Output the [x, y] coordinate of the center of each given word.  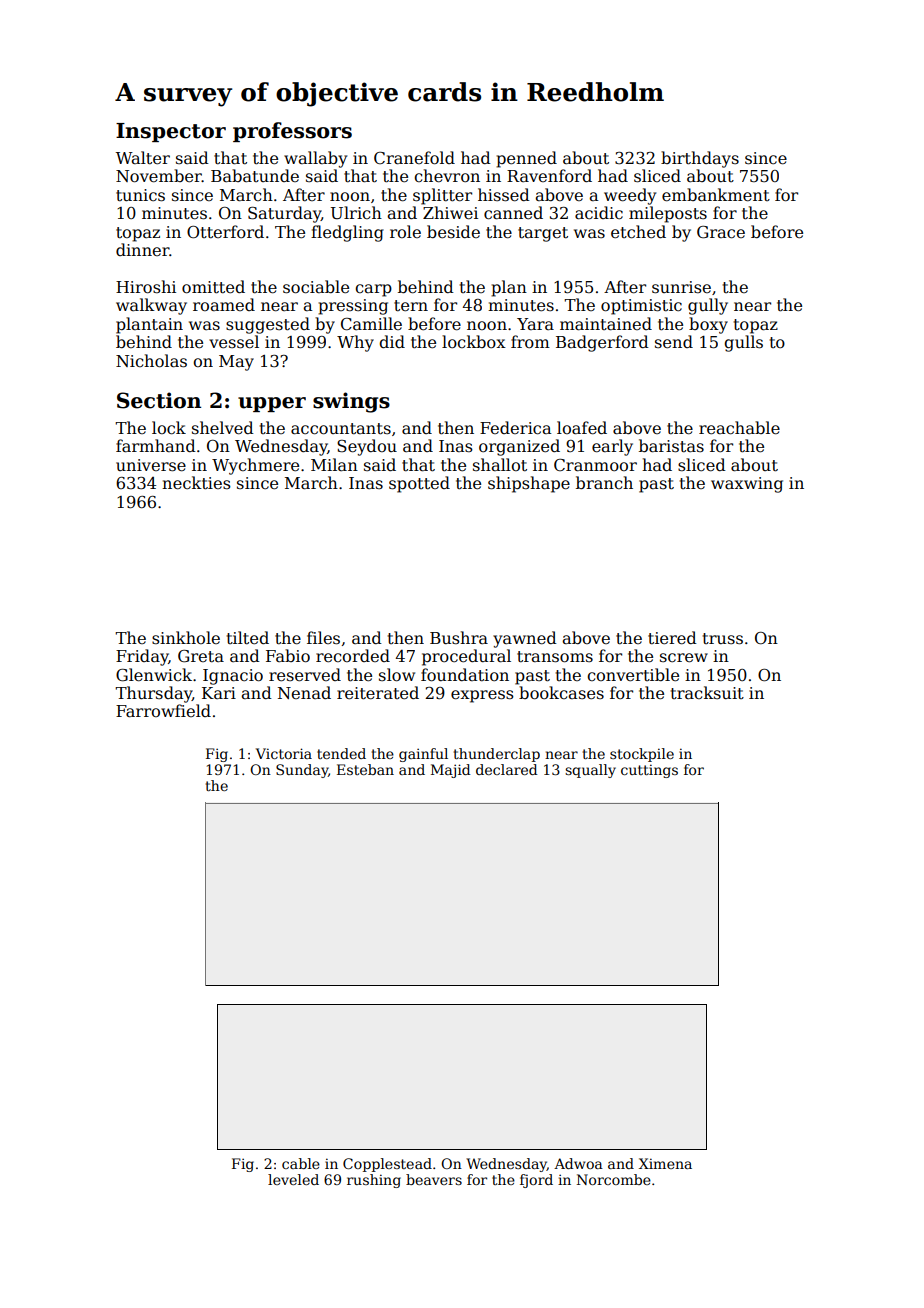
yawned [525, 639]
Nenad [304, 692]
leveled [293, 1179]
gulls [743, 343]
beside [453, 232]
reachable [739, 428]
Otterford [225, 232]
